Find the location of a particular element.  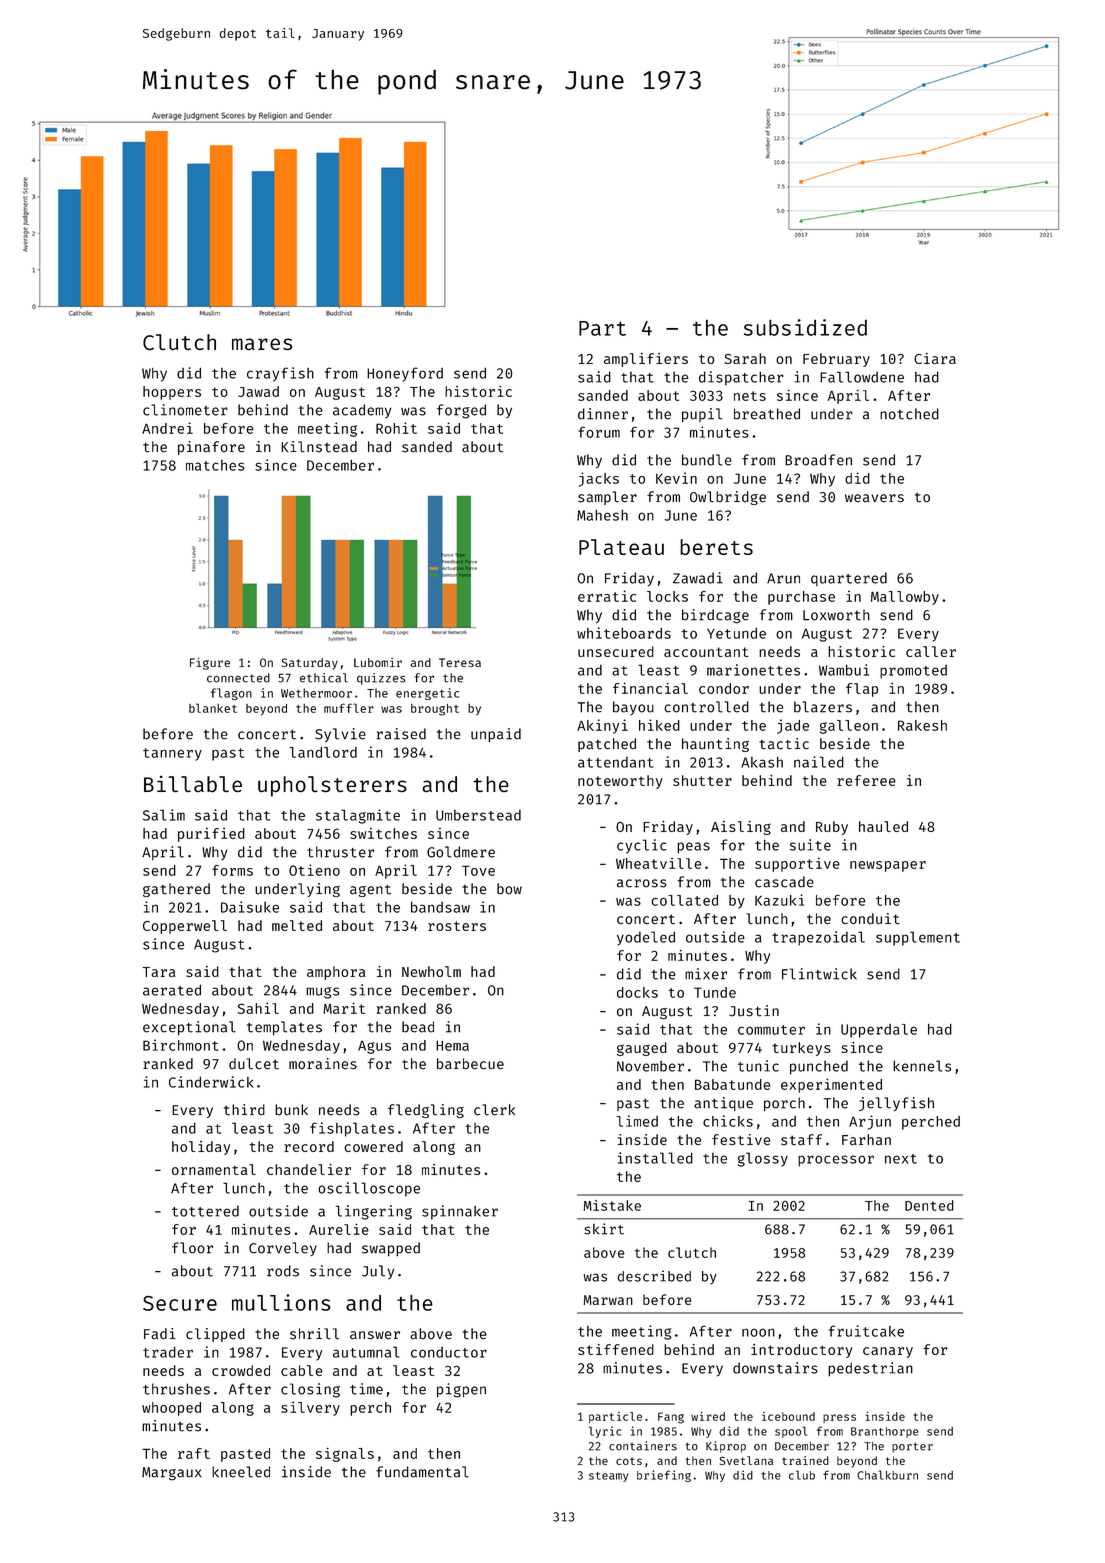

fundamental is located at coordinates (422, 1472).
